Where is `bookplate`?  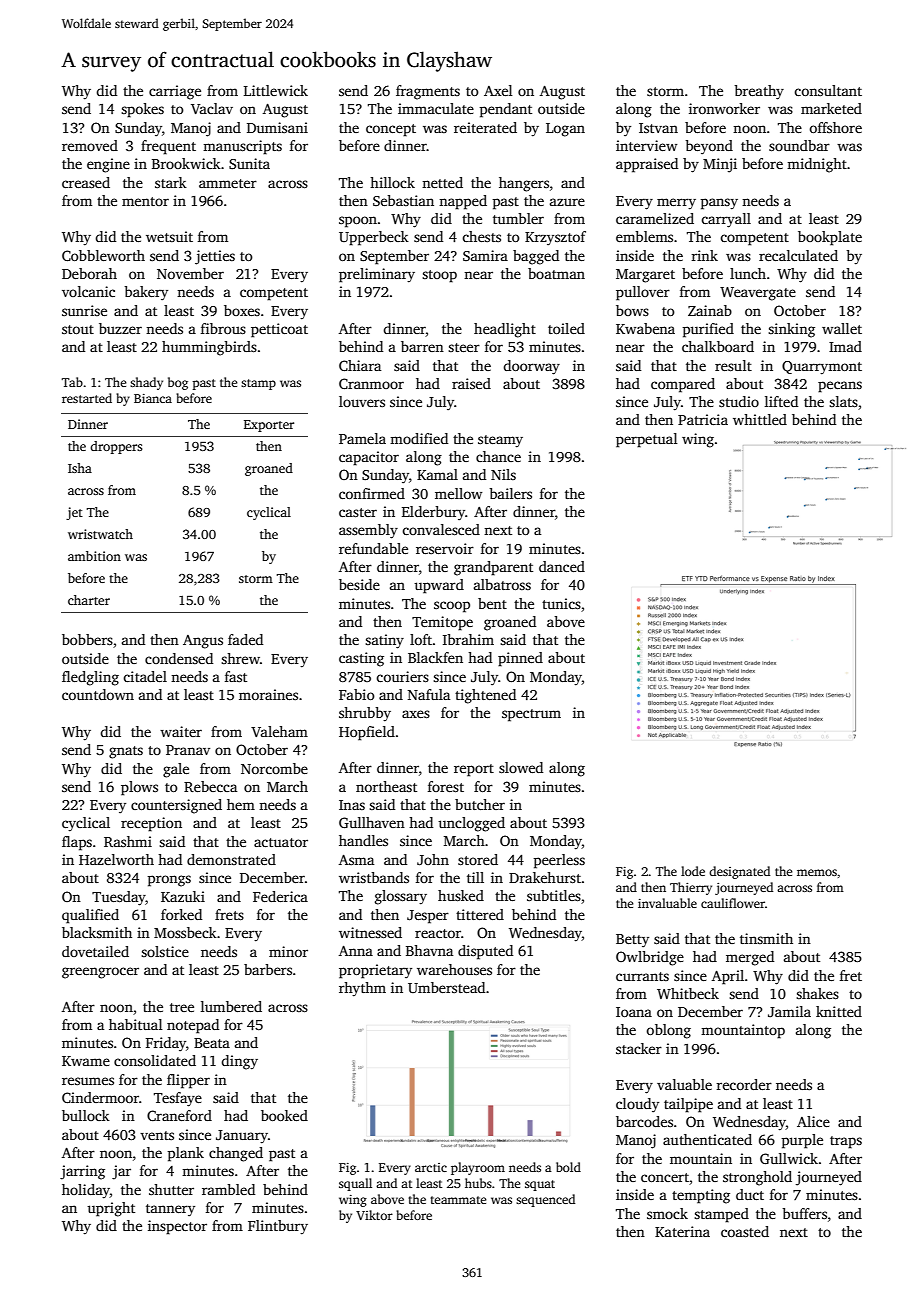
bookplate is located at coordinates (830, 238).
